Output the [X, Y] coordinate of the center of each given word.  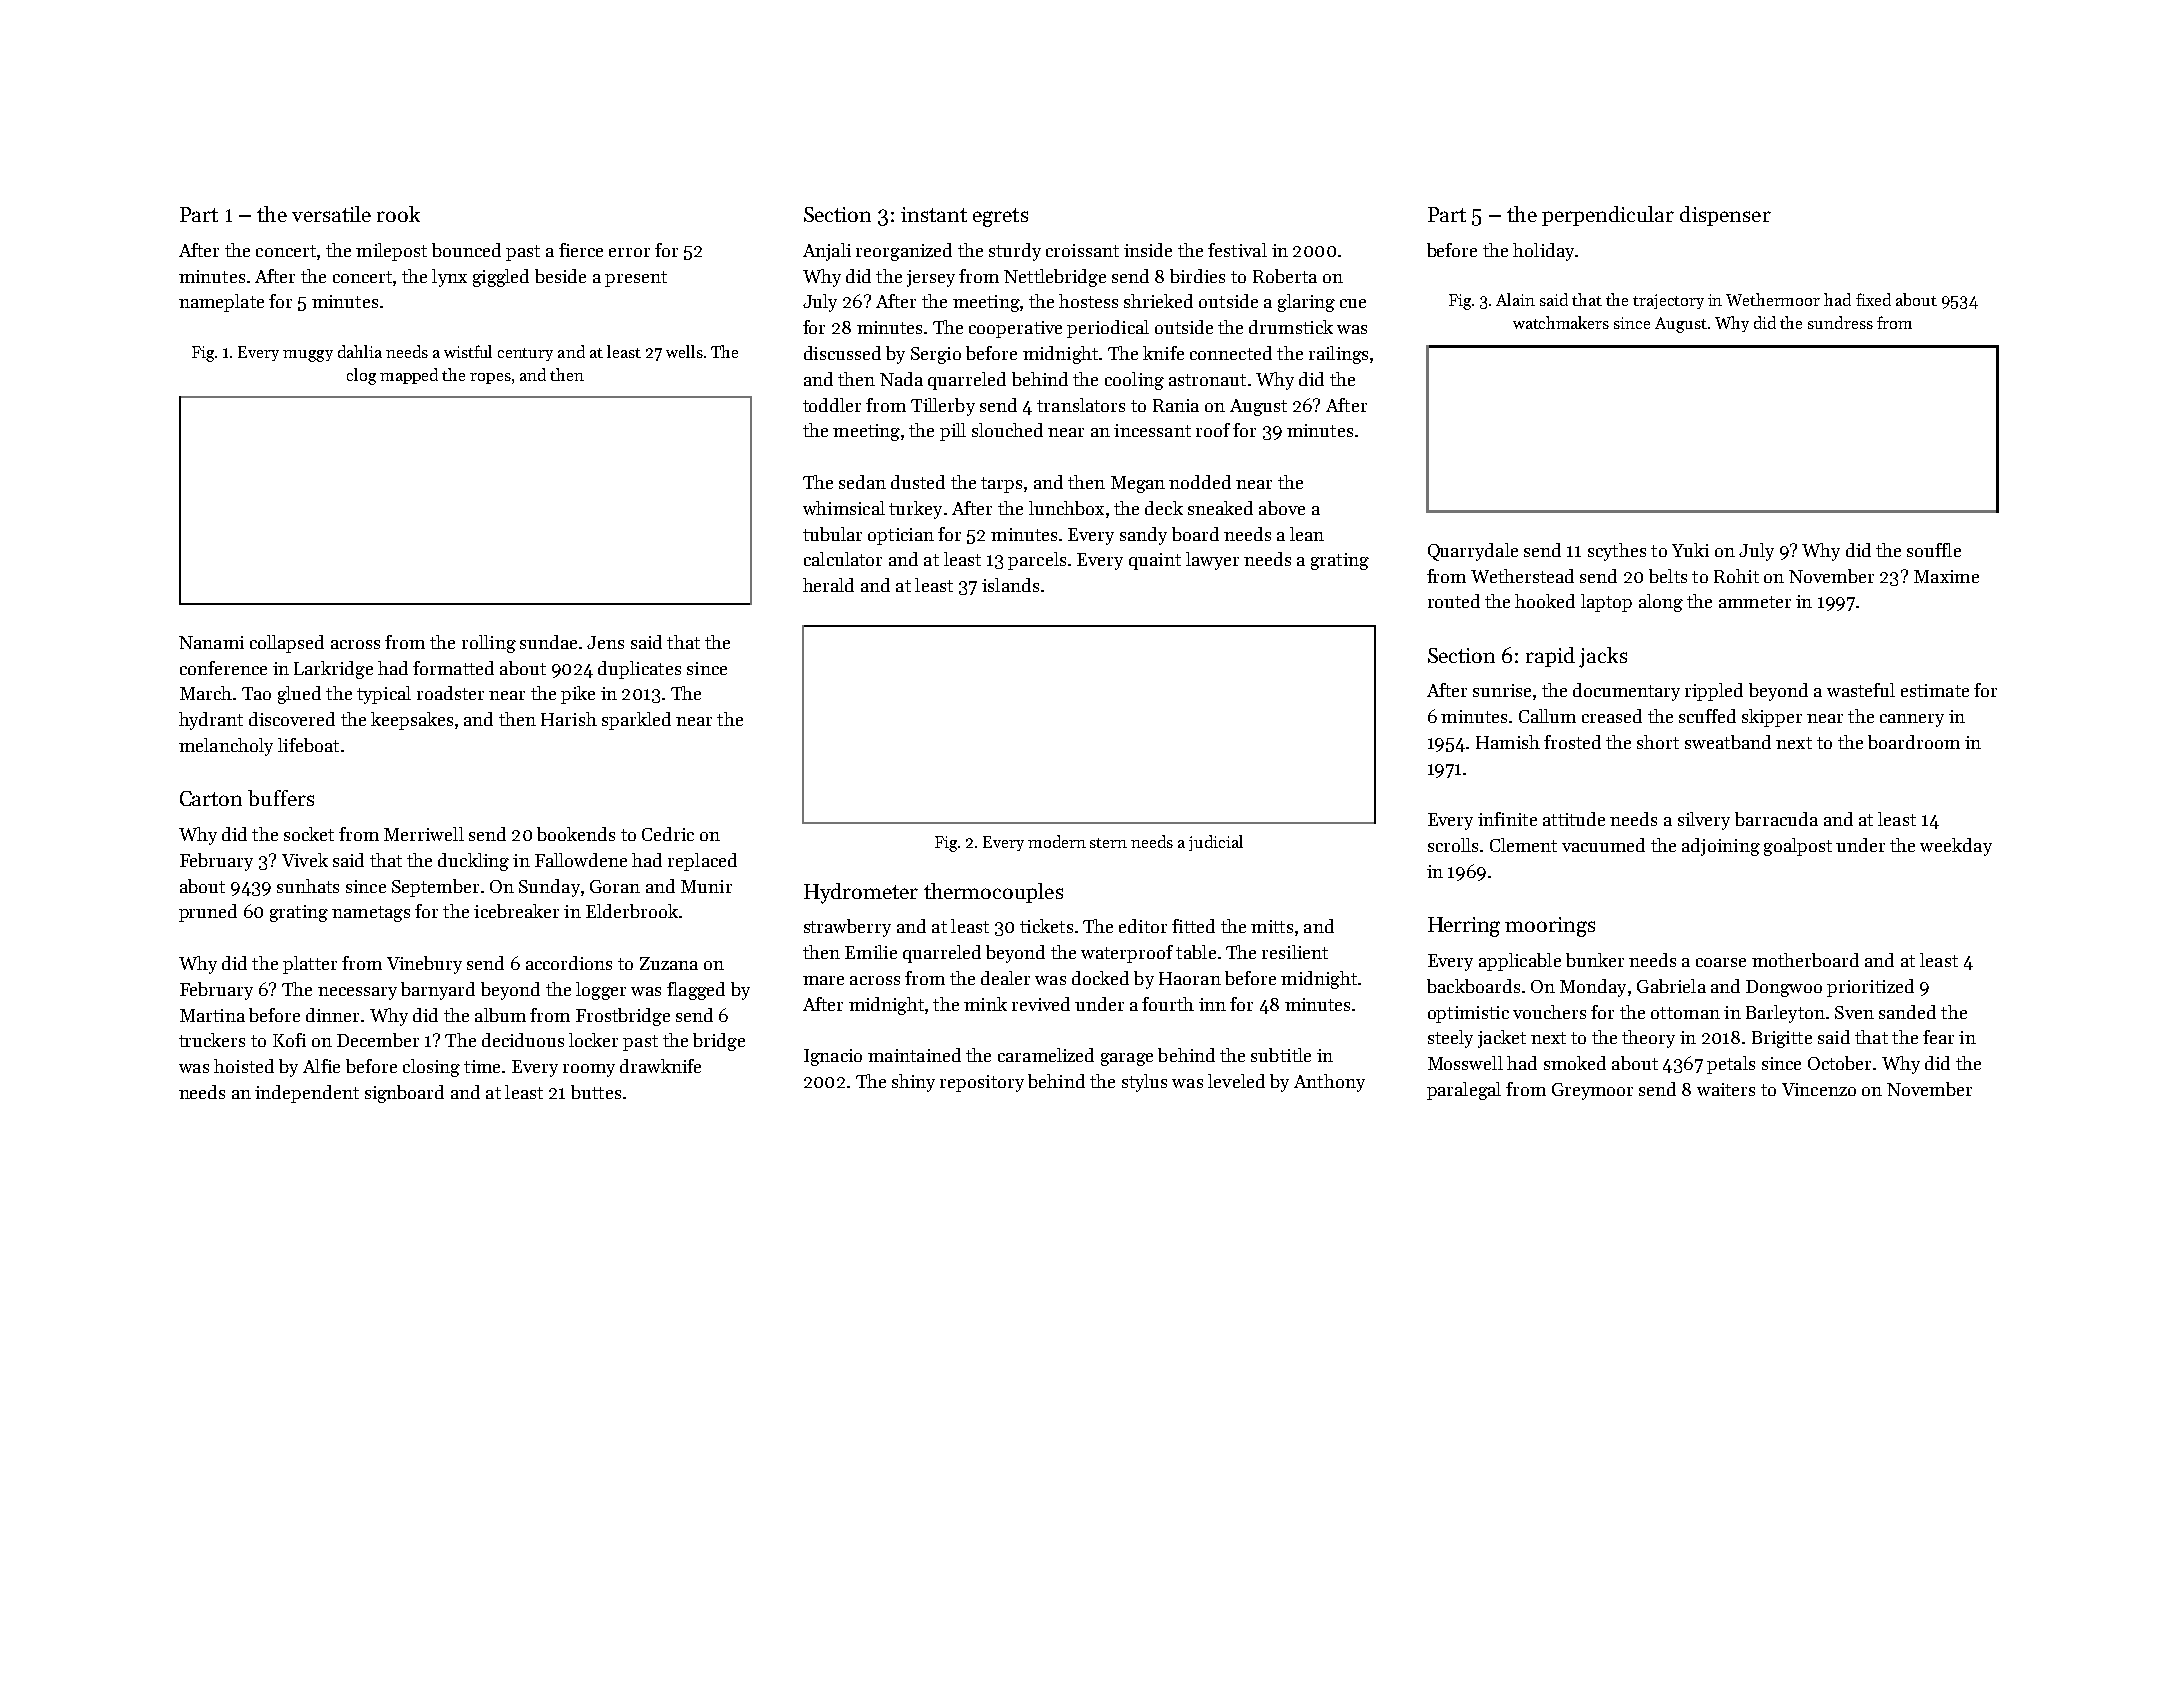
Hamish [1508, 742]
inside [1148, 250]
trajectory [1668, 301]
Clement [1523, 845]
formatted [453, 668]
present [636, 279]
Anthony [1329, 1083]
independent [307, 1094]
